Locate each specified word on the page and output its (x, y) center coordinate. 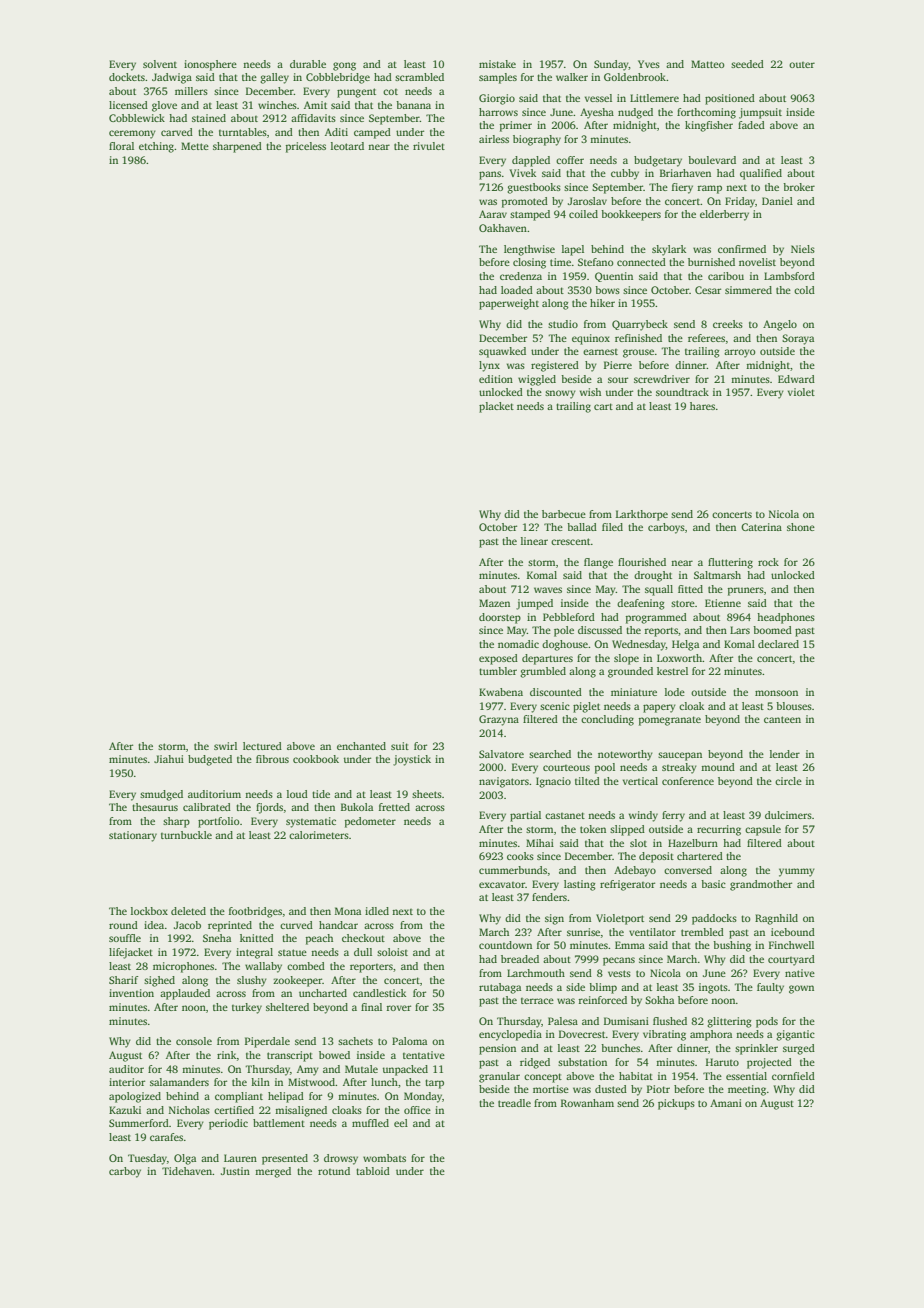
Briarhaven (685, 173)
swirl (225, 746)
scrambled (419, 77)
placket (496, 407)
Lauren (240, 1158)
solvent (160, 64)
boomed (772, 630)
